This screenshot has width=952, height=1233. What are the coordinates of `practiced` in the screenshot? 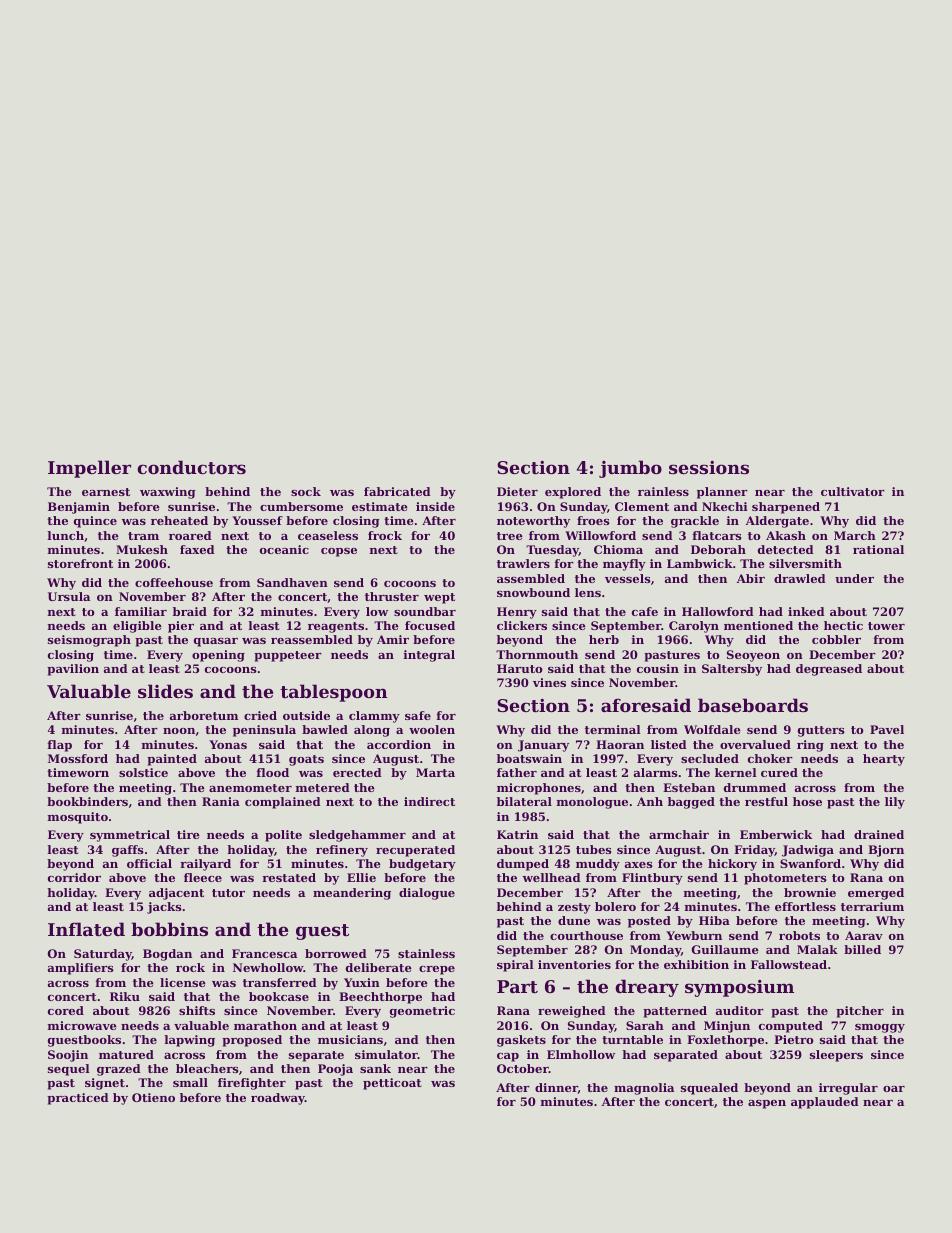 It's located at (78, 1099).
